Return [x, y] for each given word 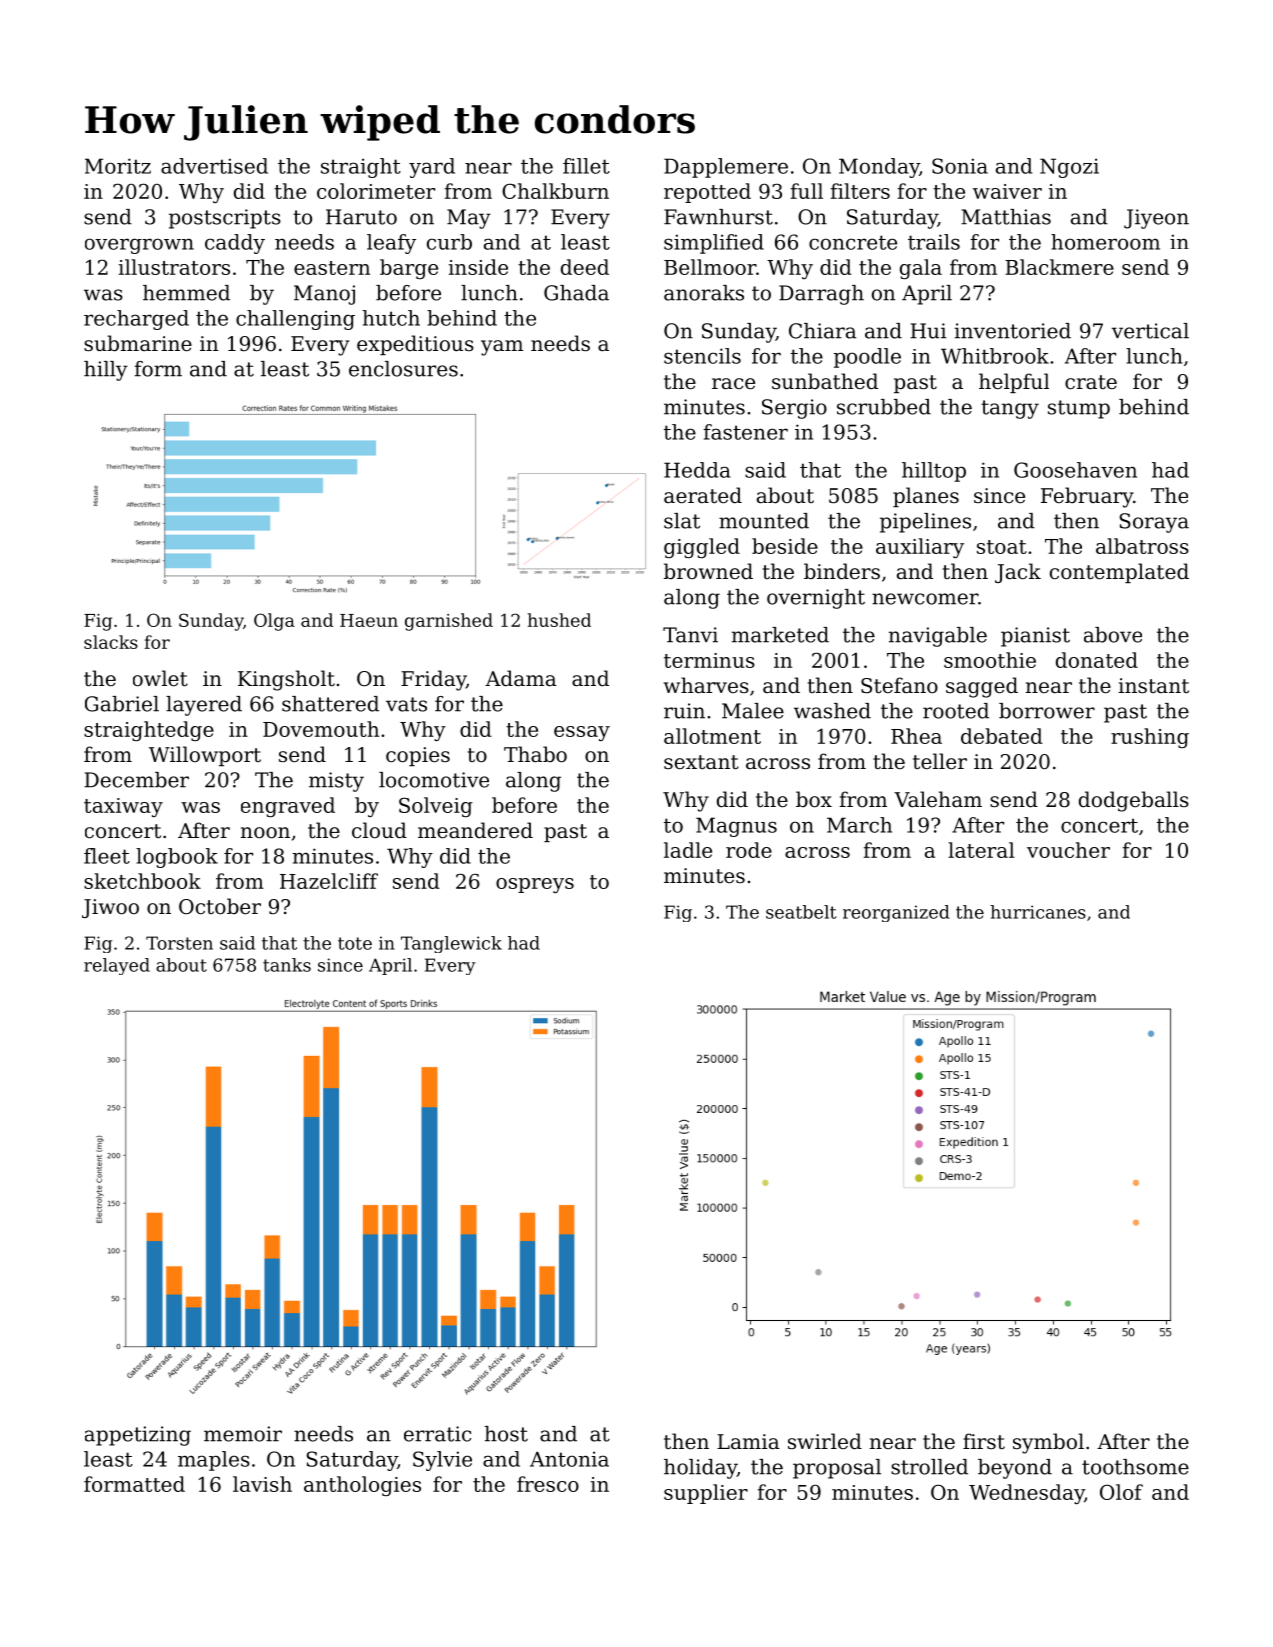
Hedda [697, 470]
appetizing [138, 1436]
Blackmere [1059, 267]
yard [432, 168]
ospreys [535, 885]
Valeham [938, 799]
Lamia [748, 1442]
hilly [106, 371]
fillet [586, 166]
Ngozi [1069, 168]
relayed [117, 966]
